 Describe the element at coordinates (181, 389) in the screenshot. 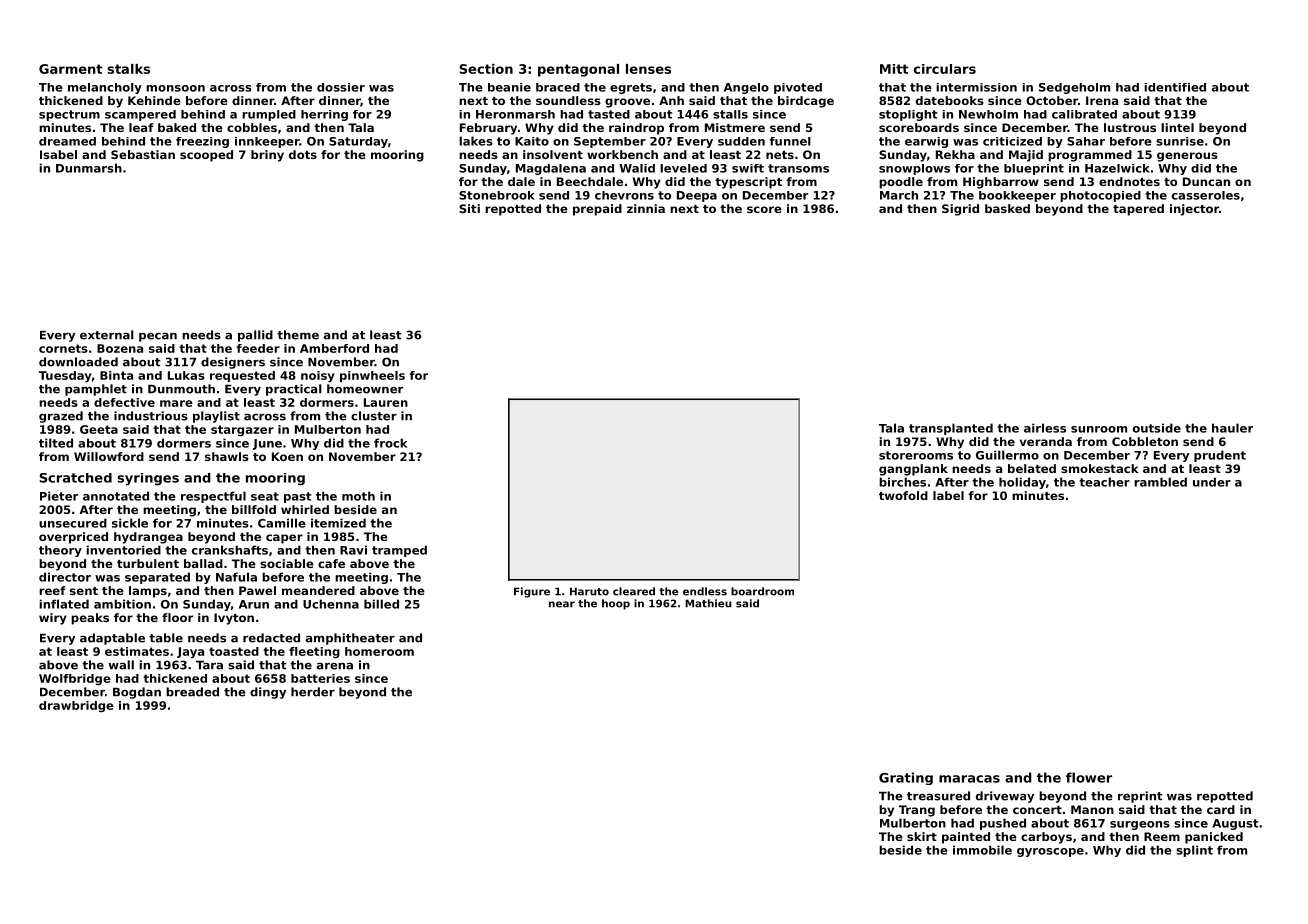

I see `Dunmouth` at that location.
